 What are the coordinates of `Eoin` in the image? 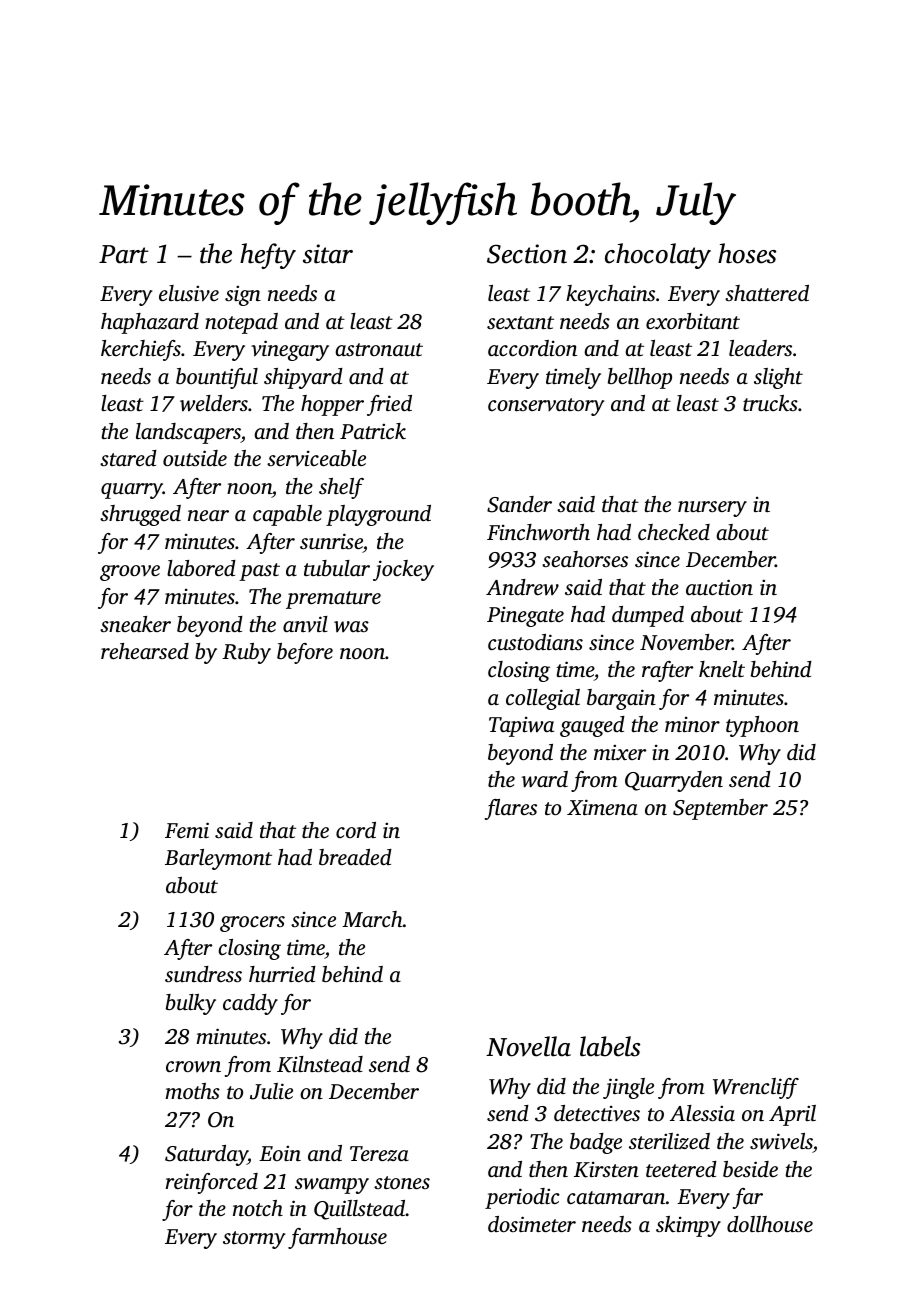 It's located at (280, 1153).
